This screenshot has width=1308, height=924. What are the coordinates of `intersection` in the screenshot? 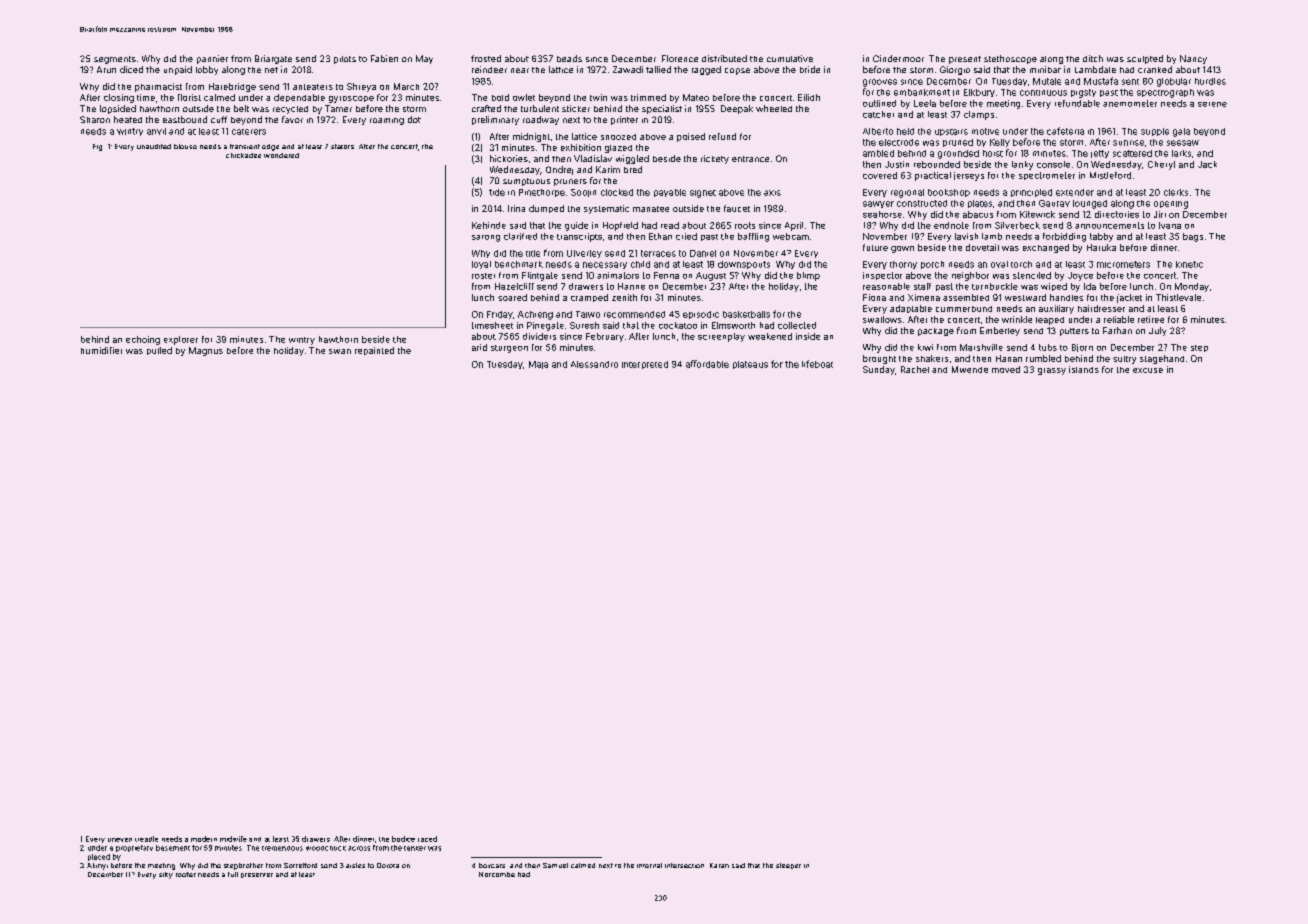 It's located at (684, 865).
